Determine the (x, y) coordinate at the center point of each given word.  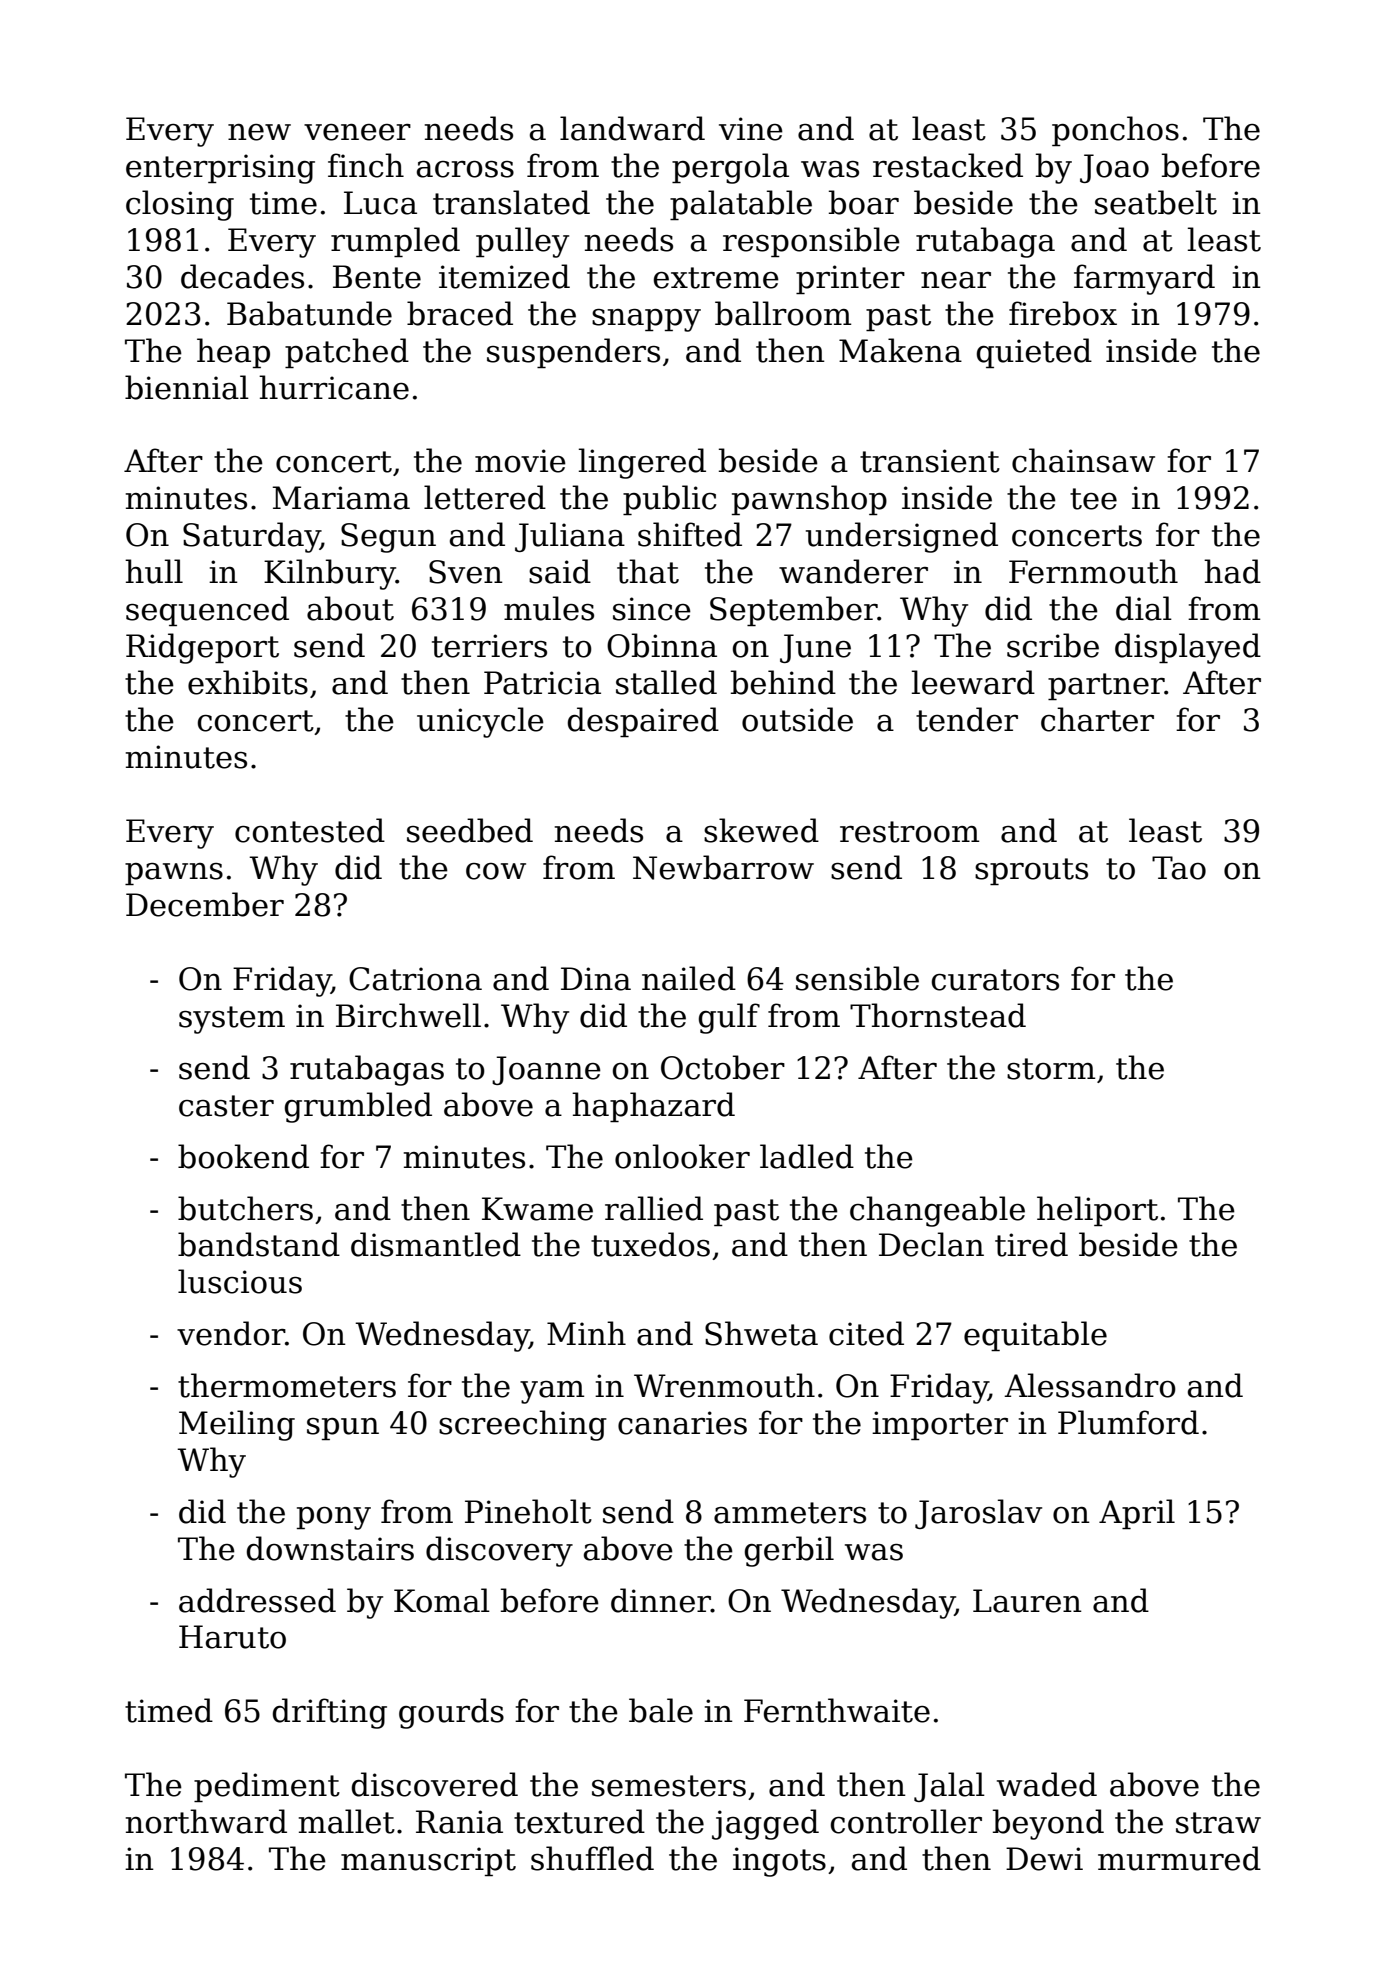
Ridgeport (202, 648)
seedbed (470, 830)
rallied (654, 1208)
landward (632, 128)
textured (579, 1821)
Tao (1179, 868)
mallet (347, 1821)
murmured (1179, 1858)
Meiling (237, 1425)
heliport (1097, 1211)
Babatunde (309, 313)
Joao (1114, 168)
